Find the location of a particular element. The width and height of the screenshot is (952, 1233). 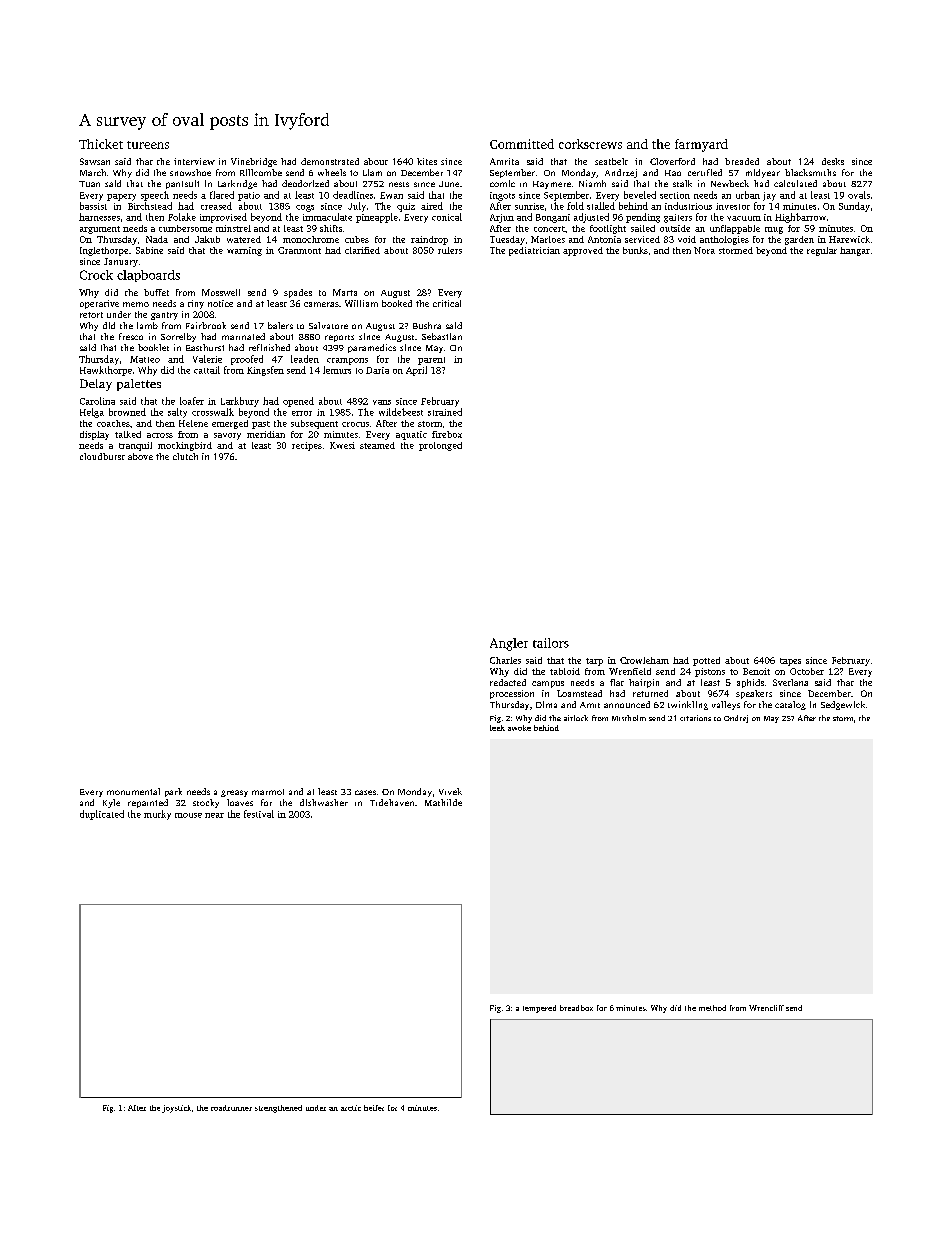

Amrita is located at coordinates (504, 161).
